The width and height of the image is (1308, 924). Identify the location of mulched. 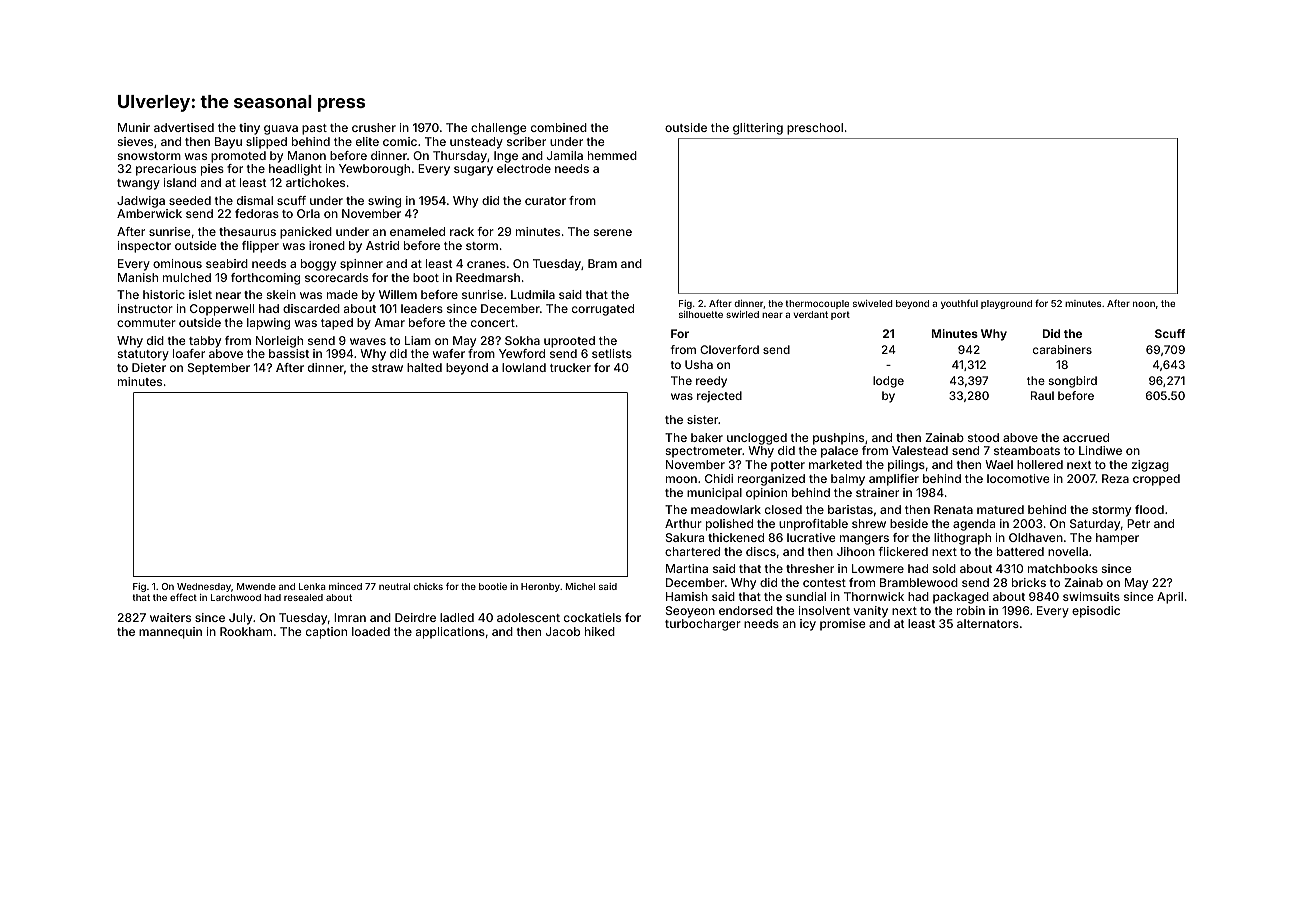
(187, 277).
